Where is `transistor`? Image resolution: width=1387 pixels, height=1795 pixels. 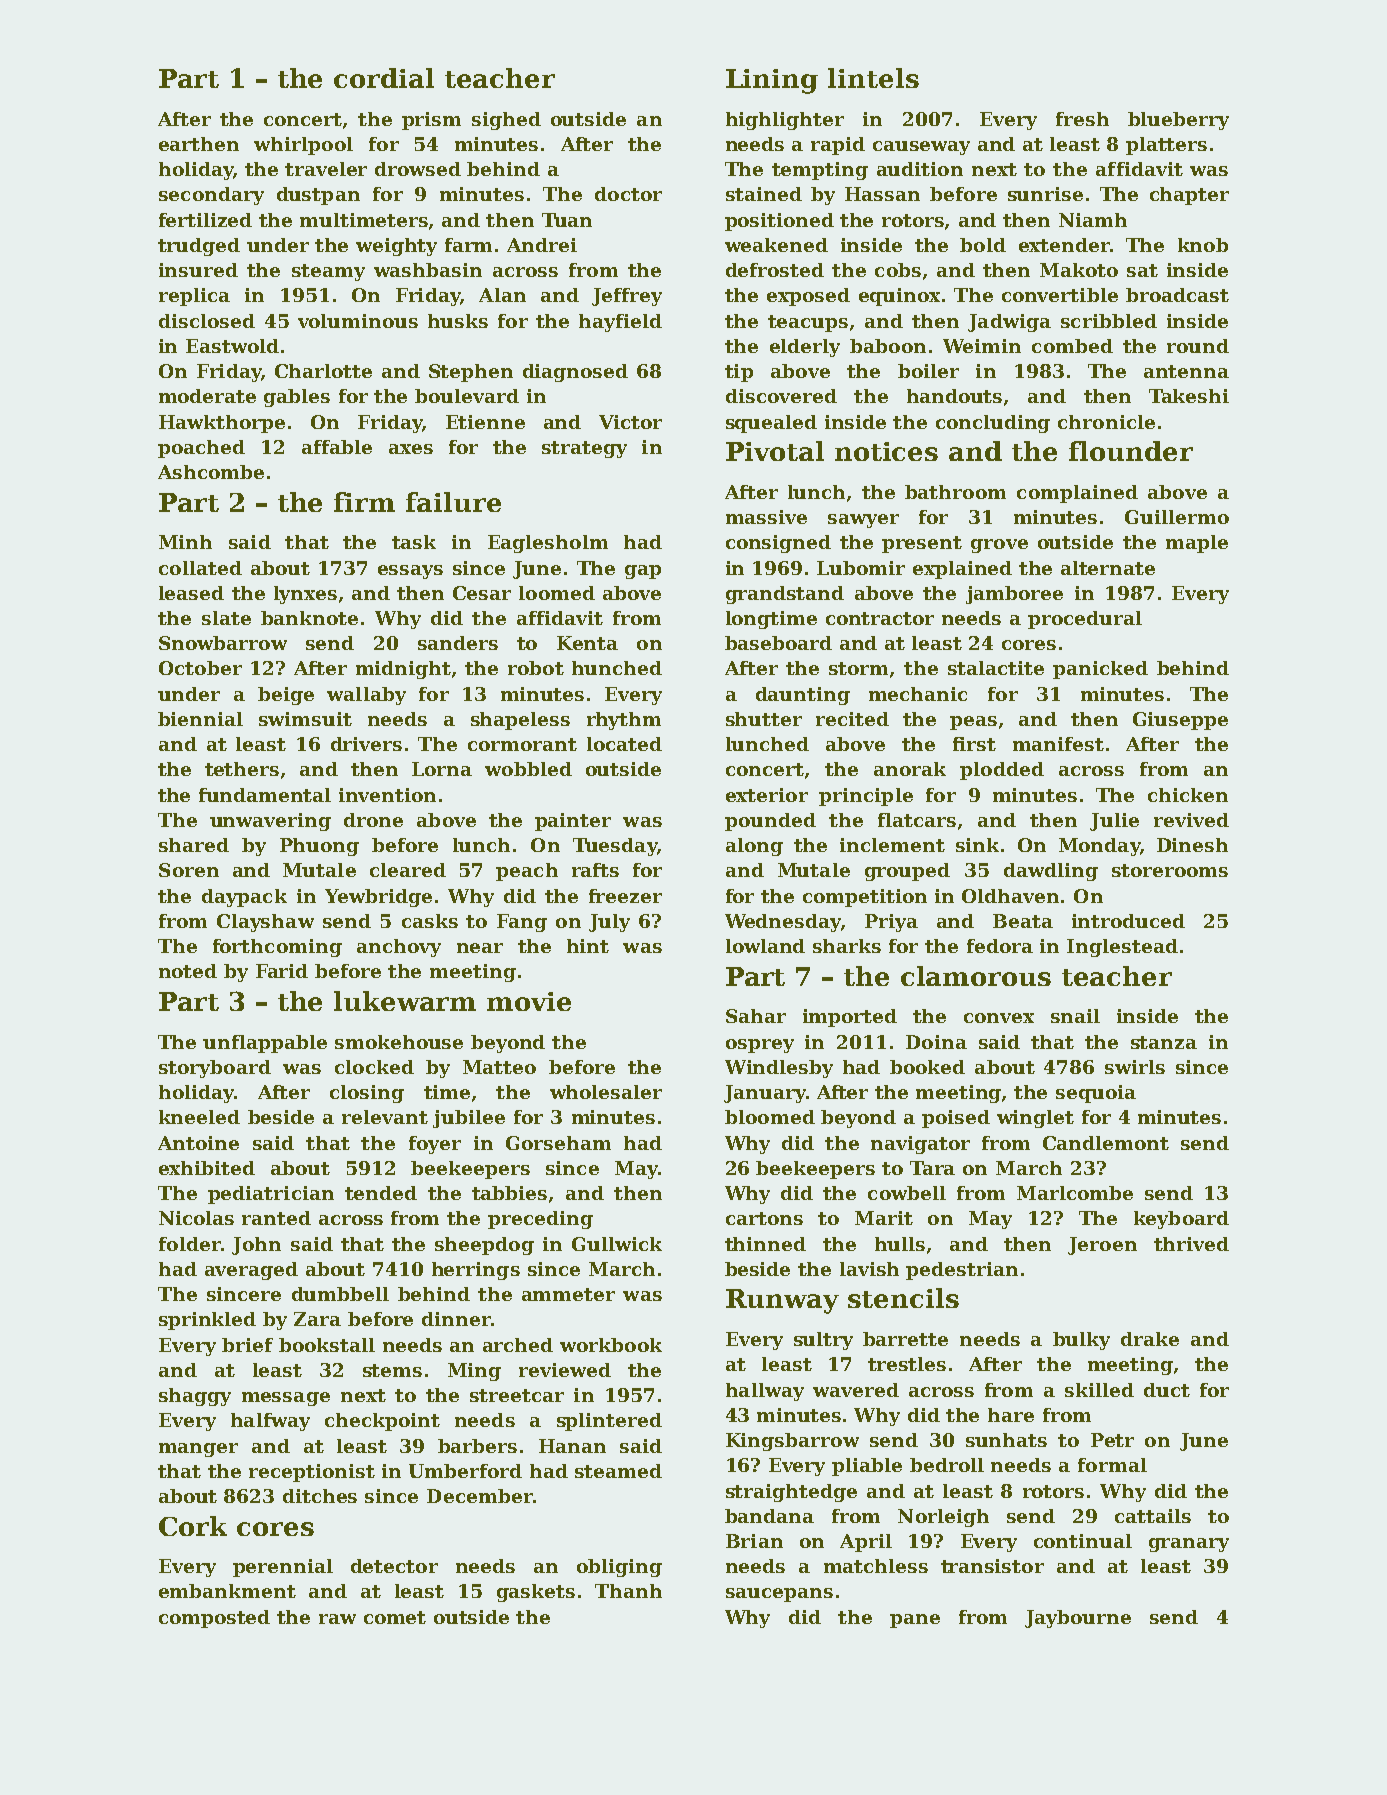 transistor is located at coordinates (992, 1566).
